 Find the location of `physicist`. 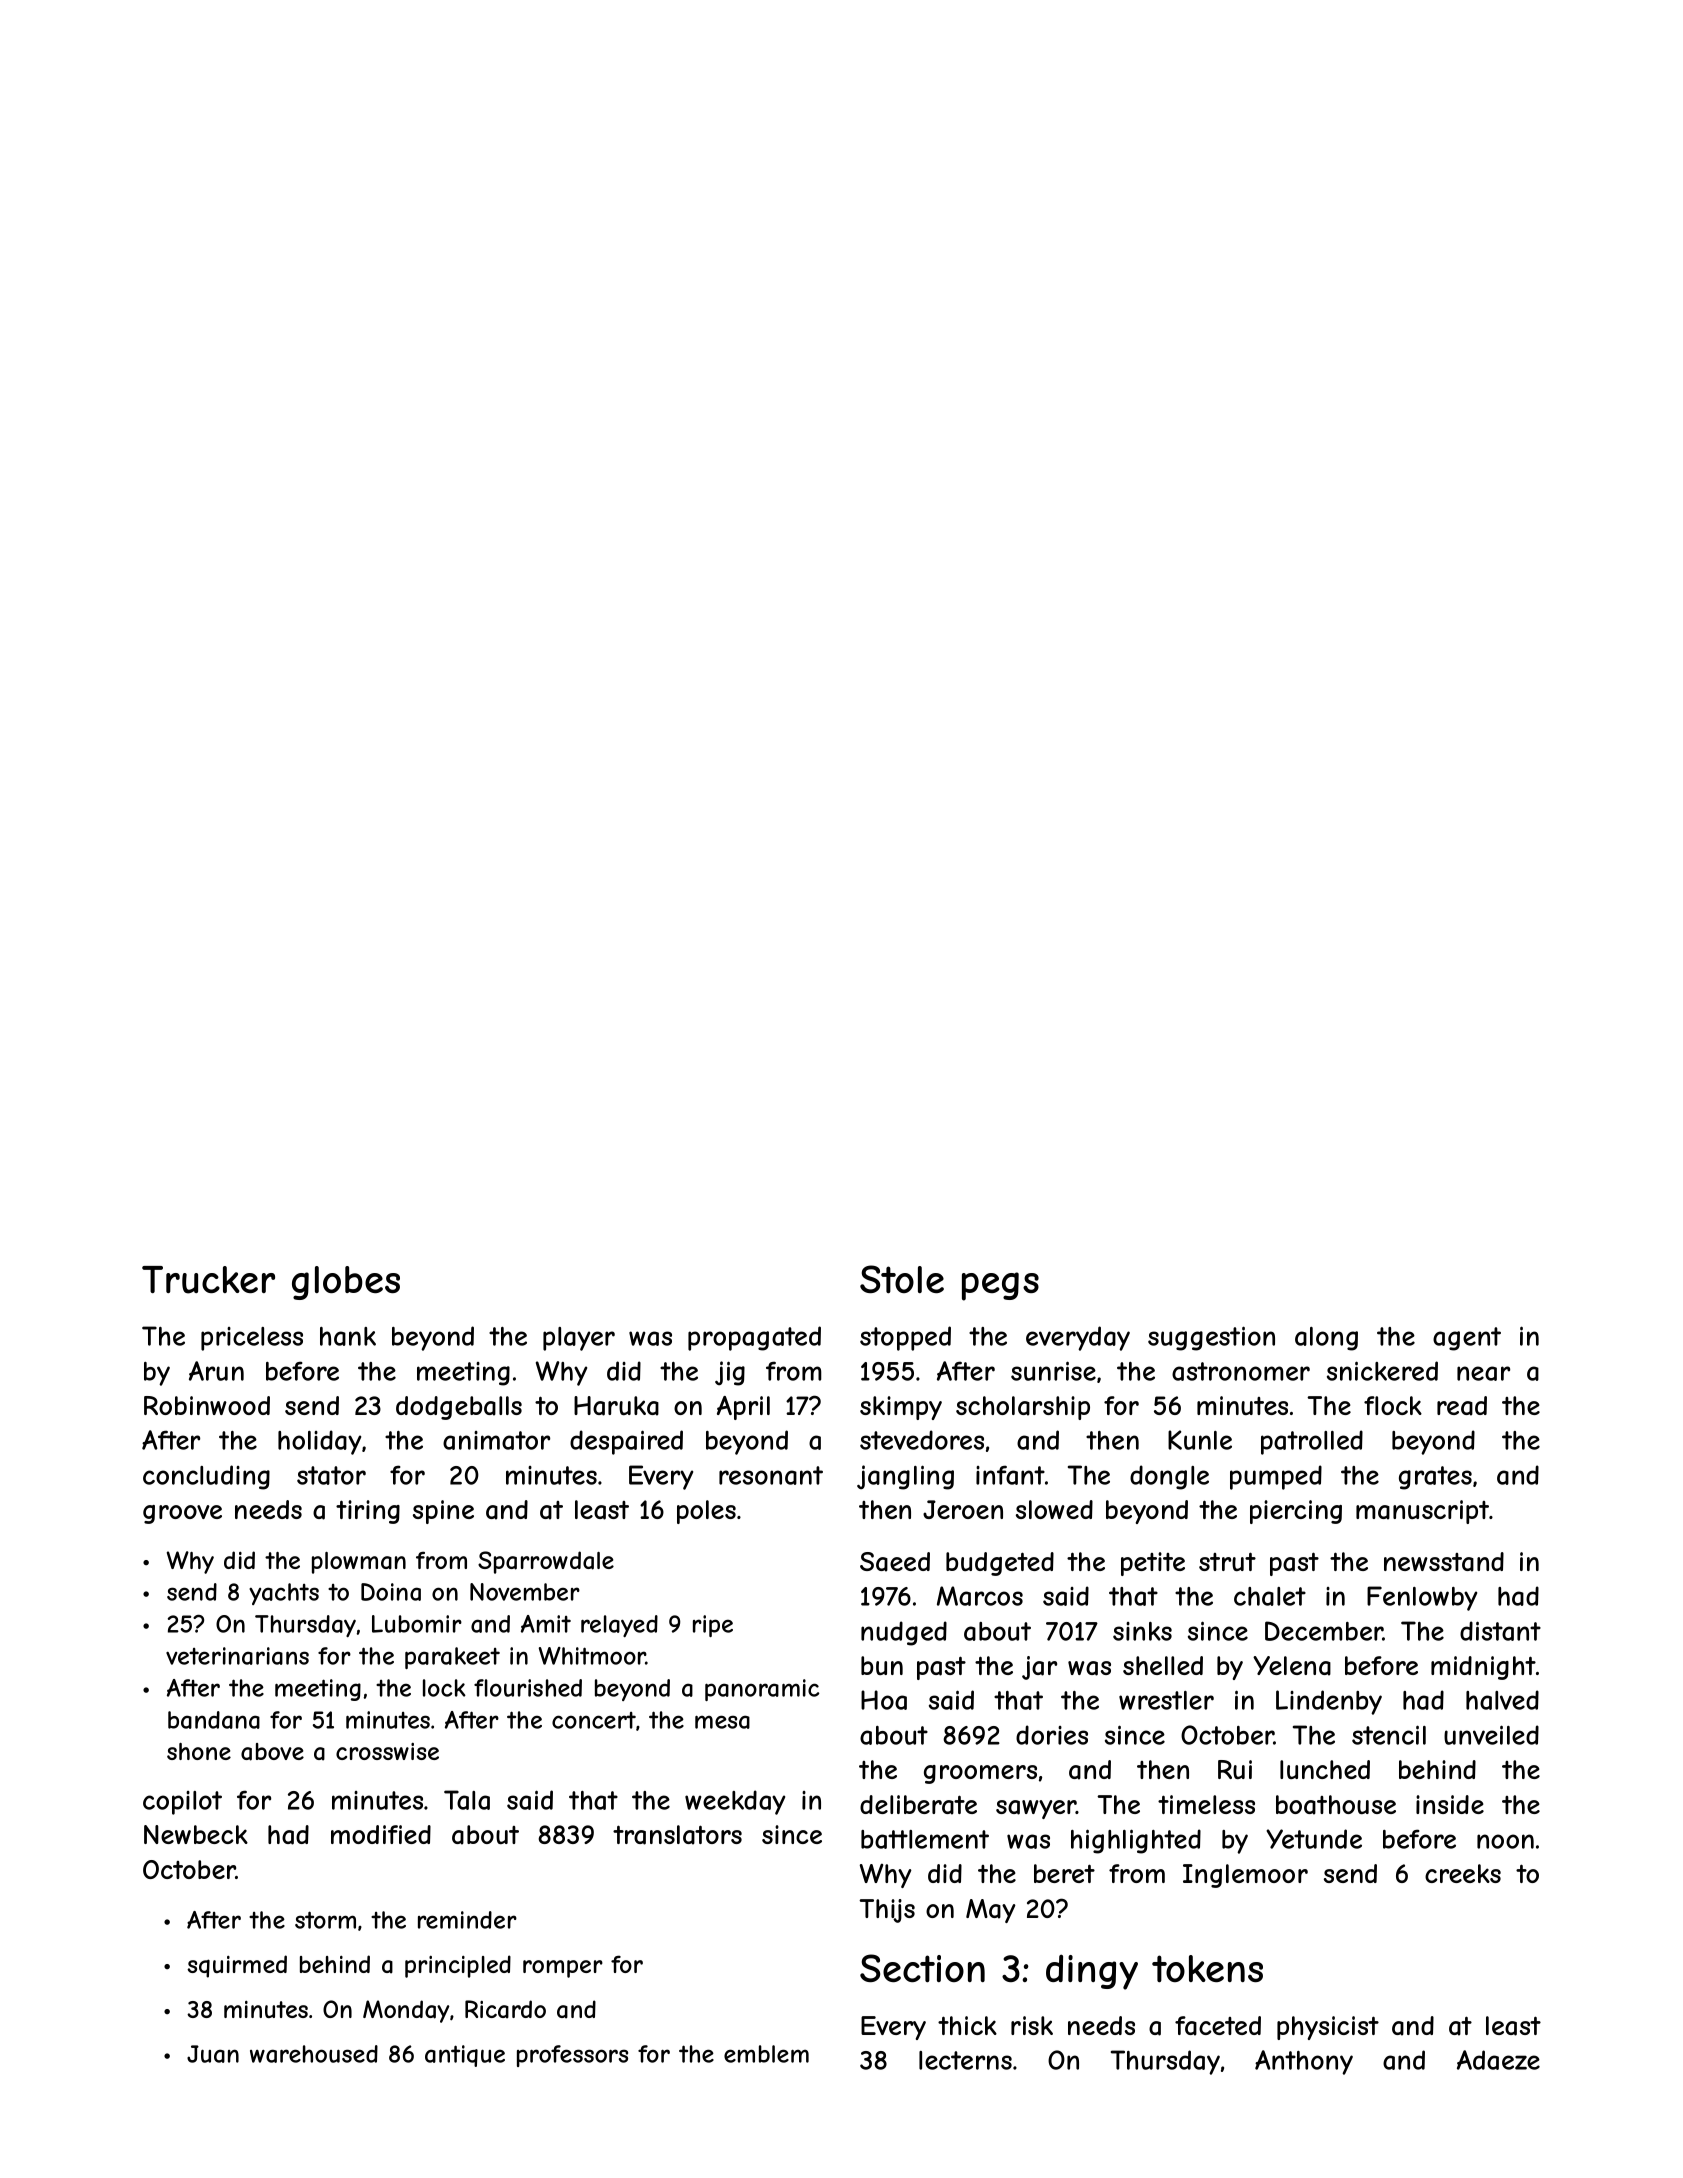

physicist is located at coordinates (1328, 2028).
